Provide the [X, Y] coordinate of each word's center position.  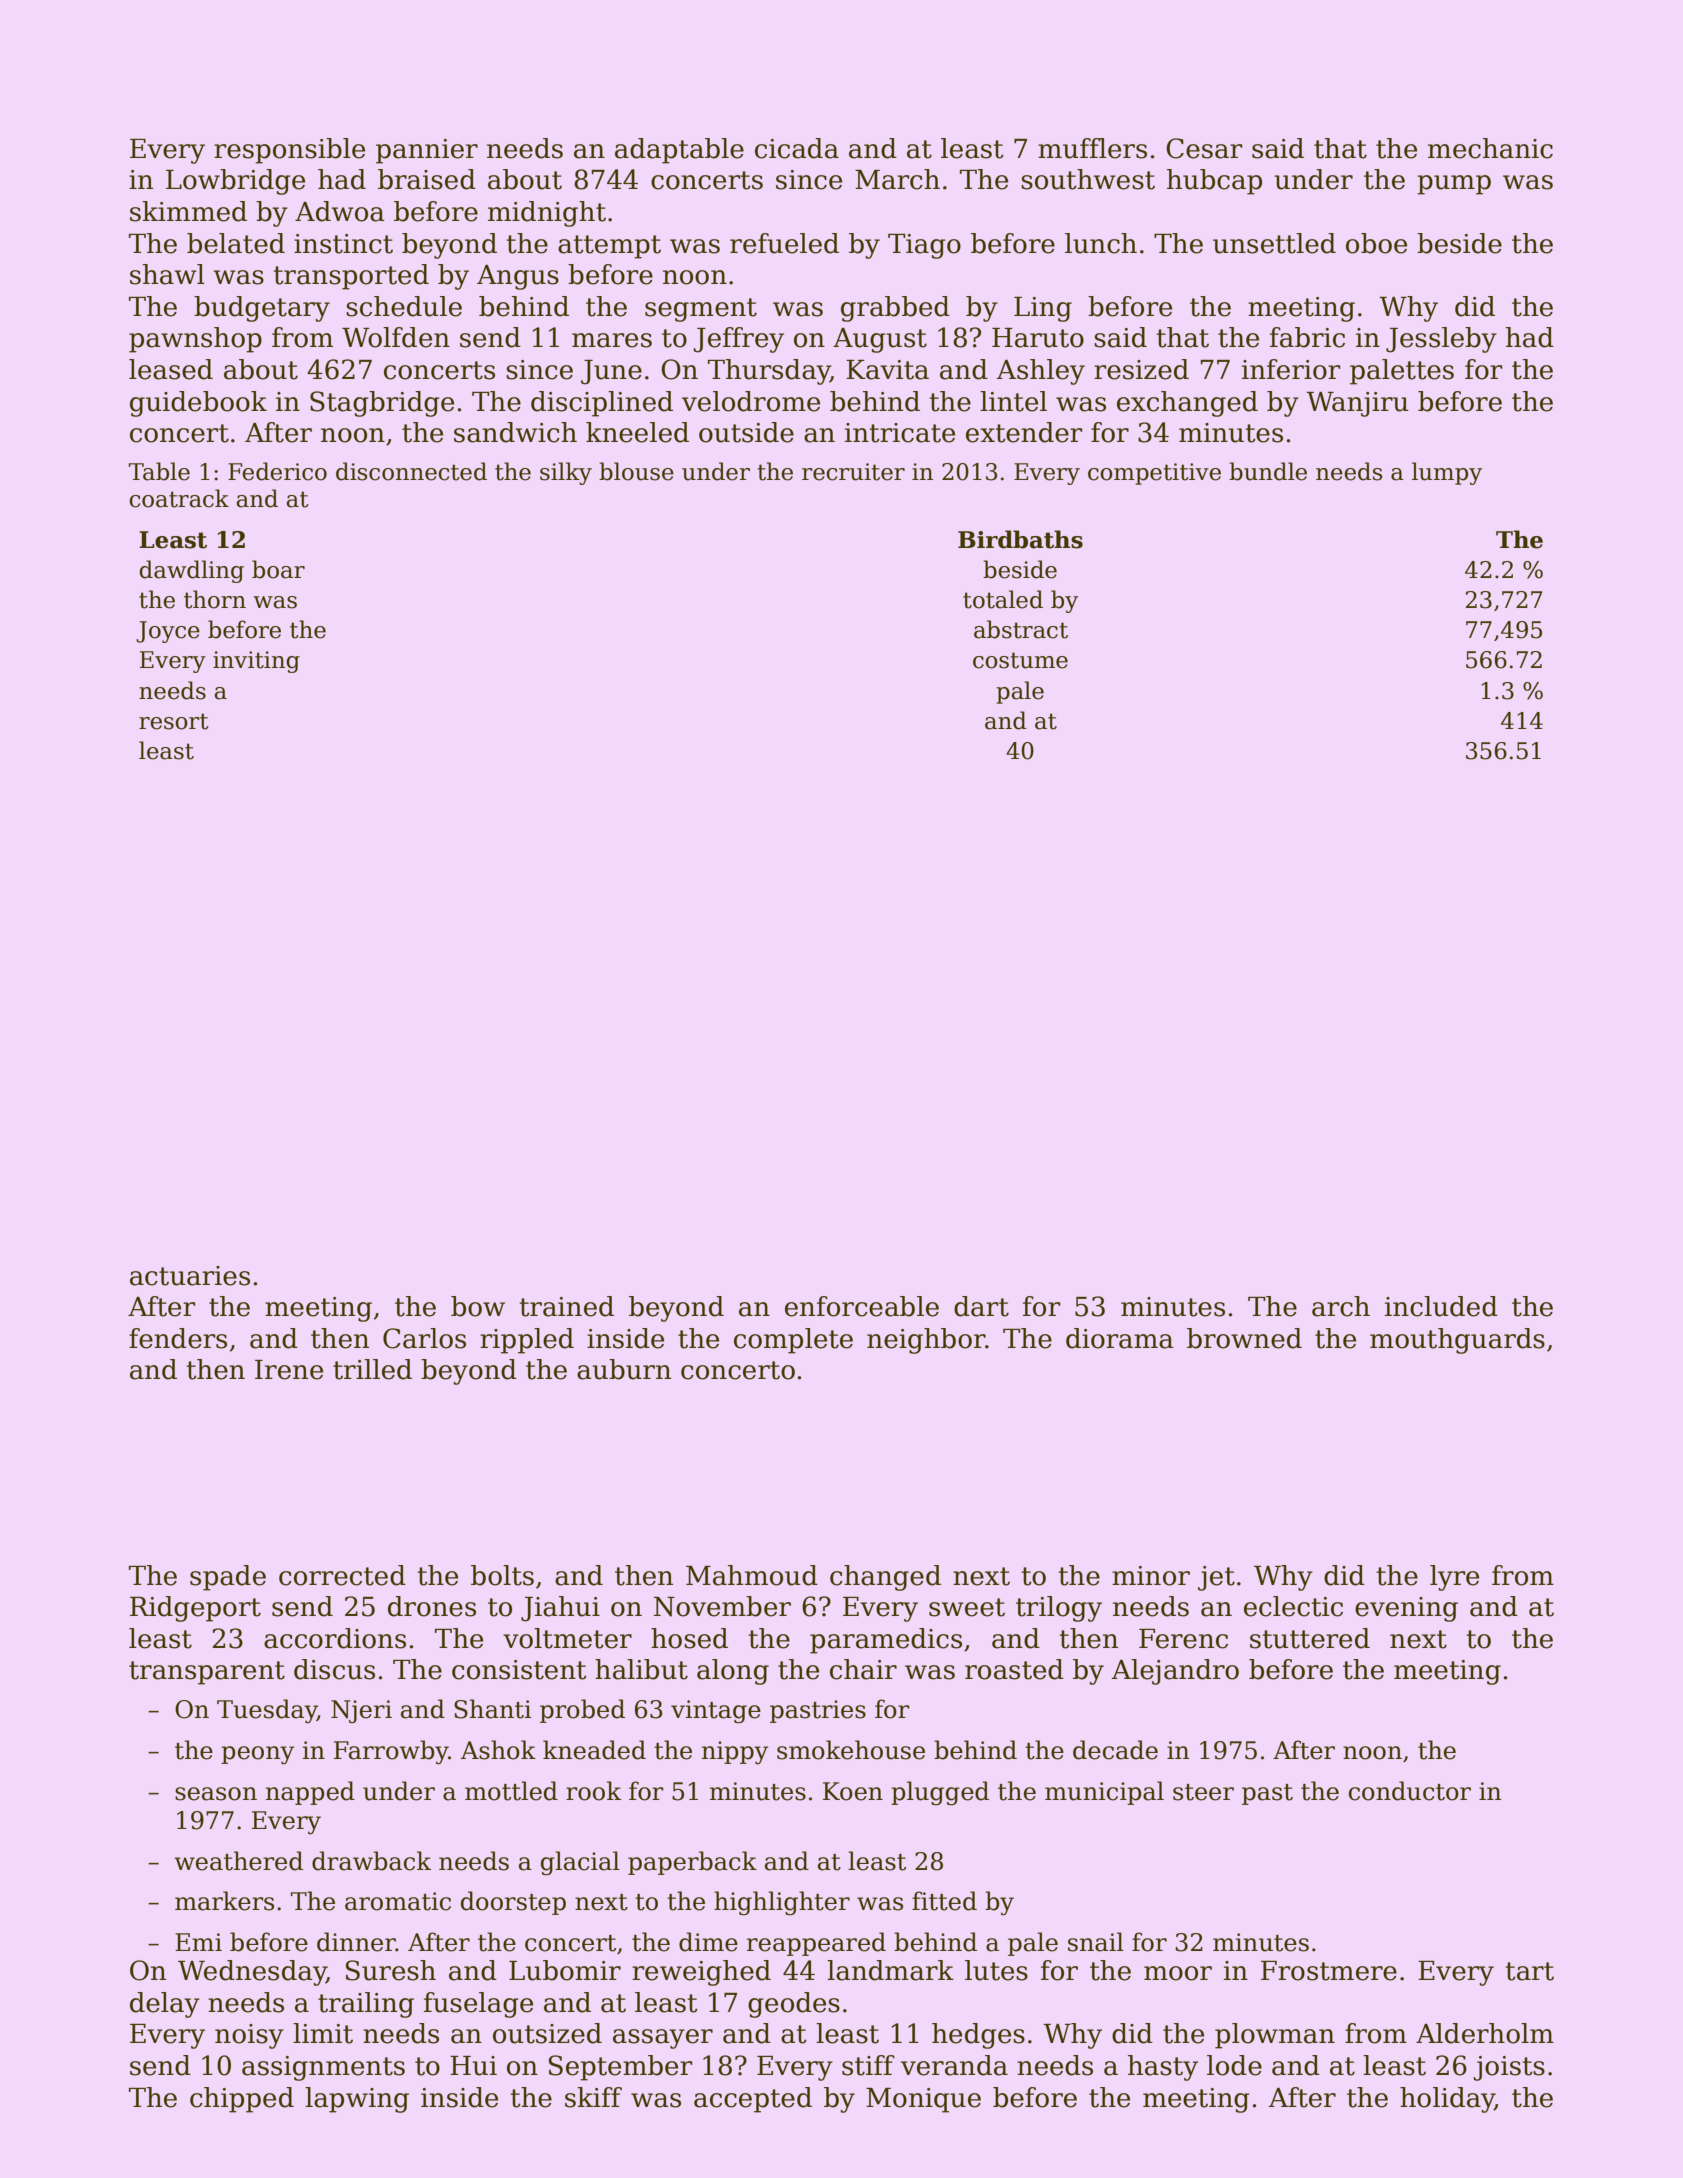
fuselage [478, 2005]
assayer [663, 2039]
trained [566, 1306]
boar [278, 569]
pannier [427, 151]
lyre [1454, 1578]
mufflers [1092, 148]
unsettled [1274, 243]
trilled [372, 1369]
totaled [1003, 599]
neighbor [926, 1341]
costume [1020, 660]
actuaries [190, 1276]
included [1441, 1306]
